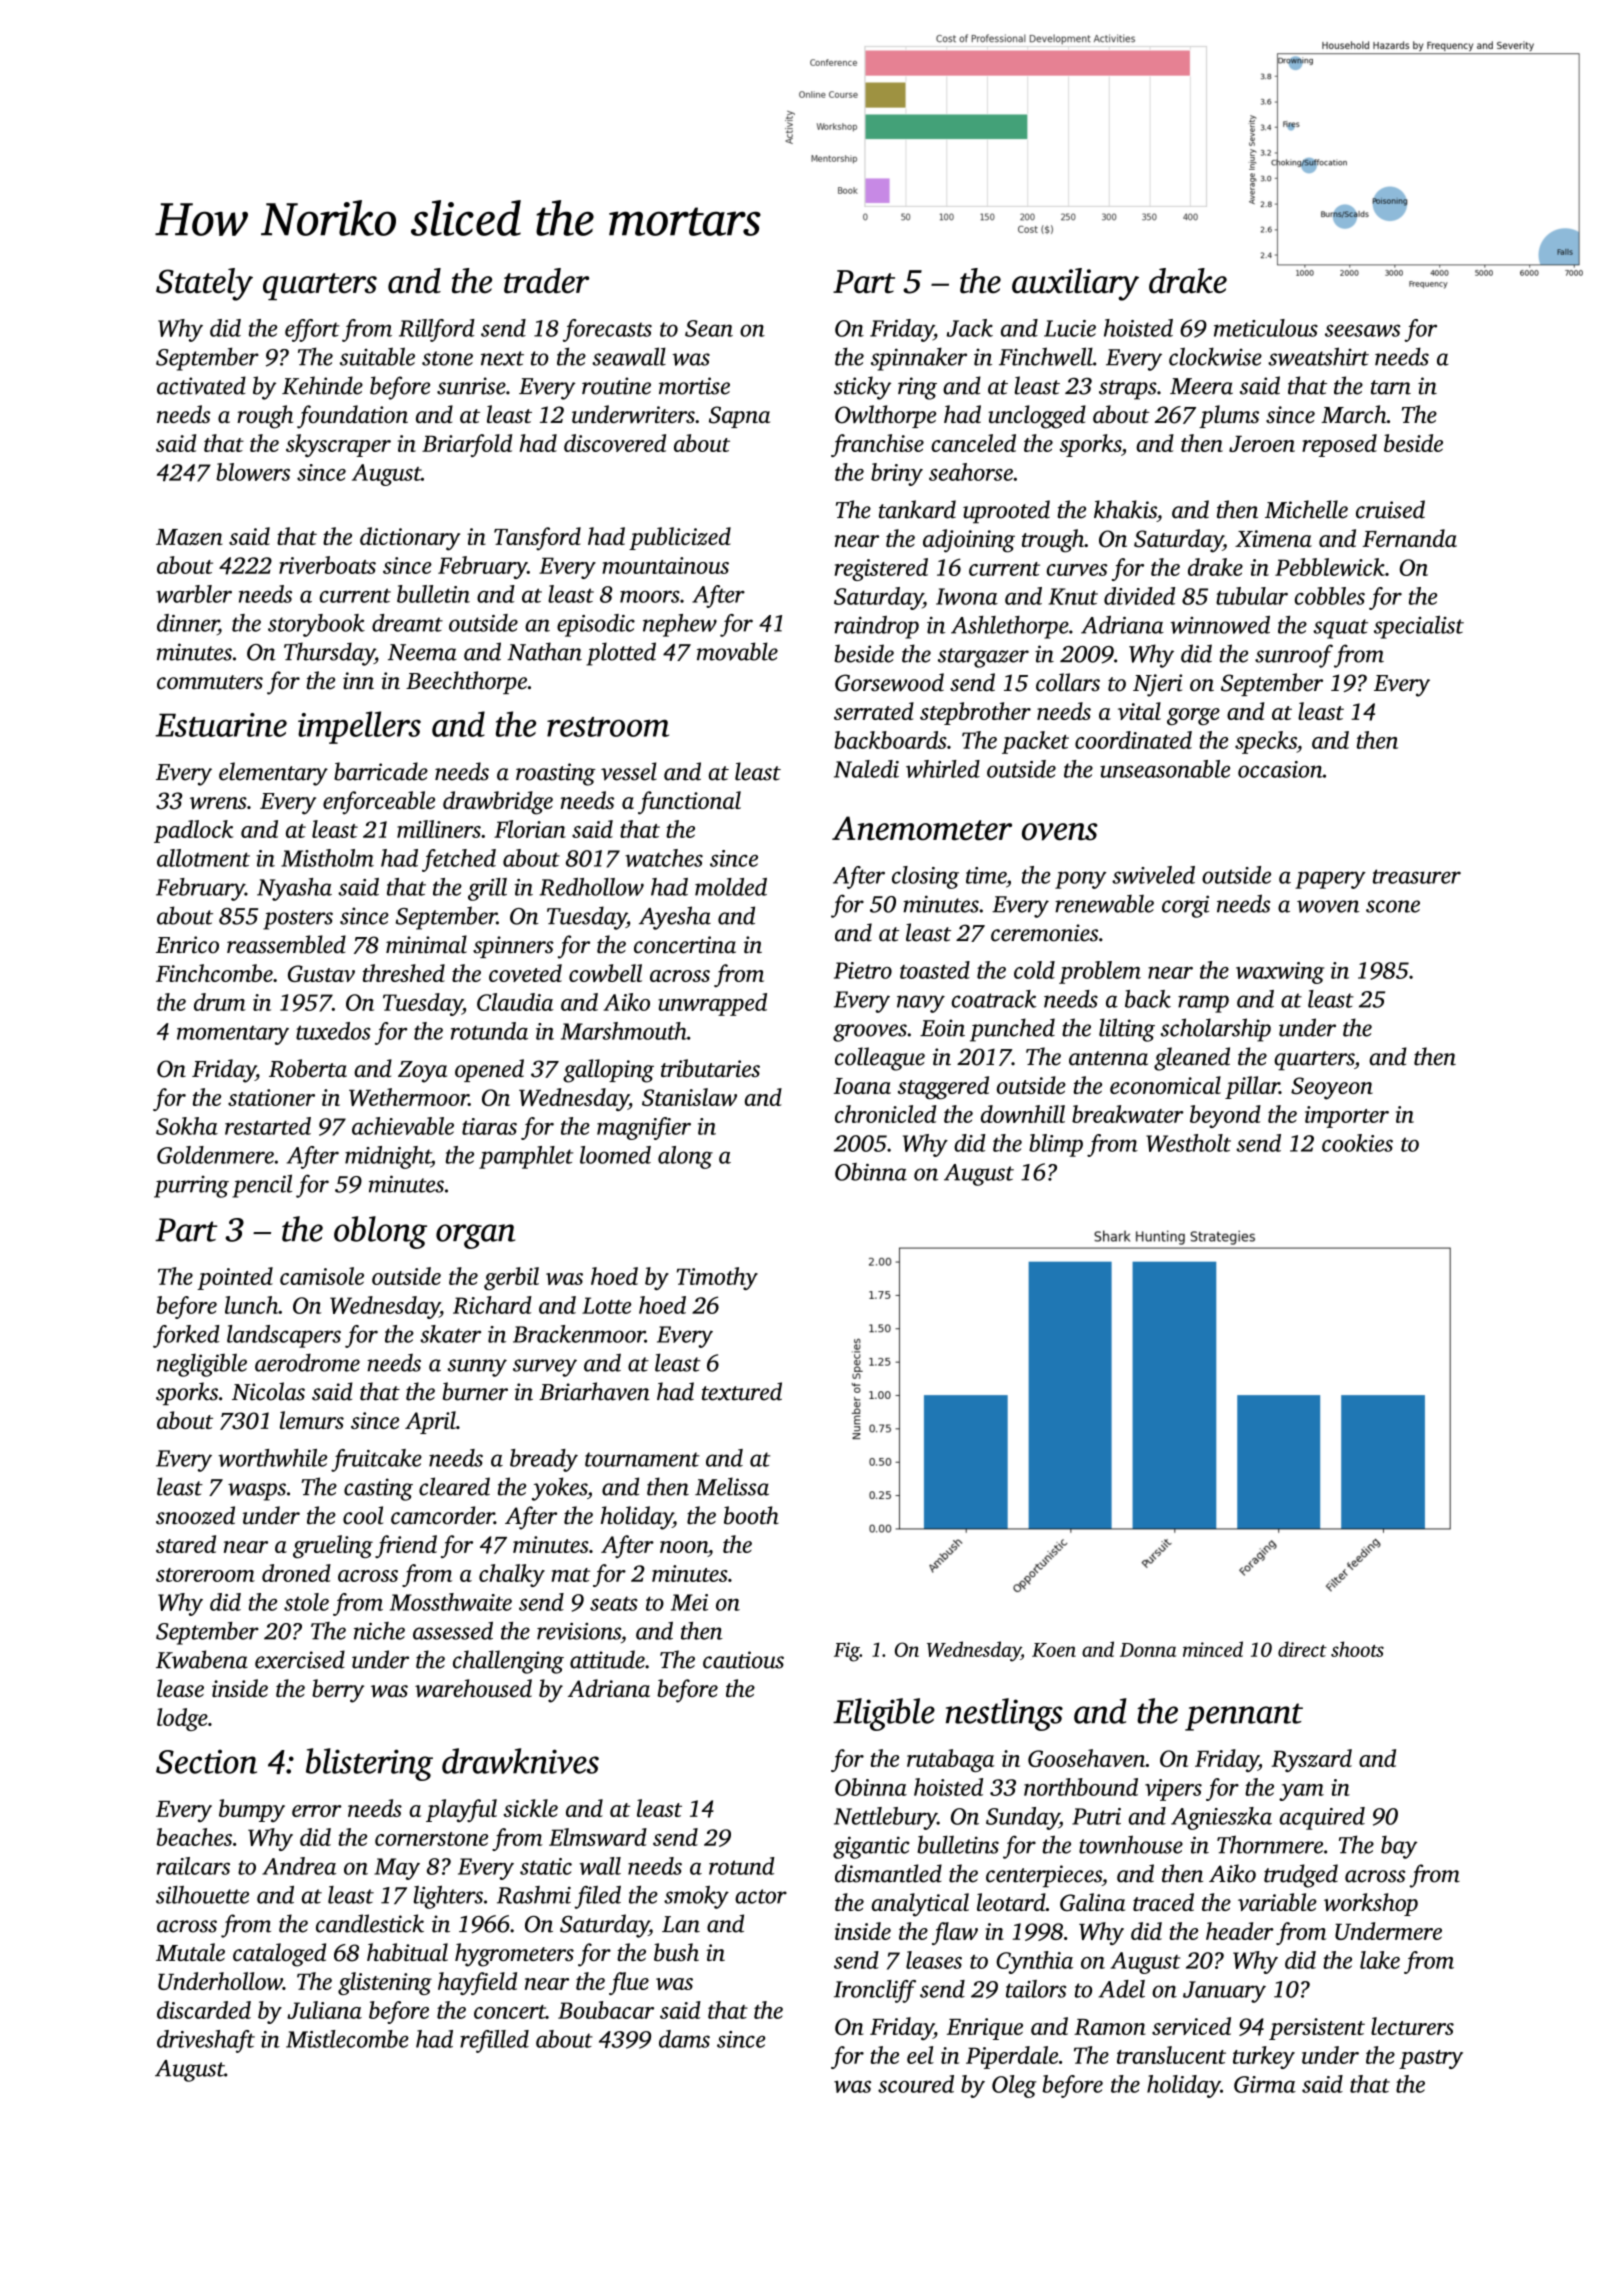  What do you see at coordinates (1014, 2086) in the screenshot?
I see `Oleg` at bounding box center [1014, 2086].
